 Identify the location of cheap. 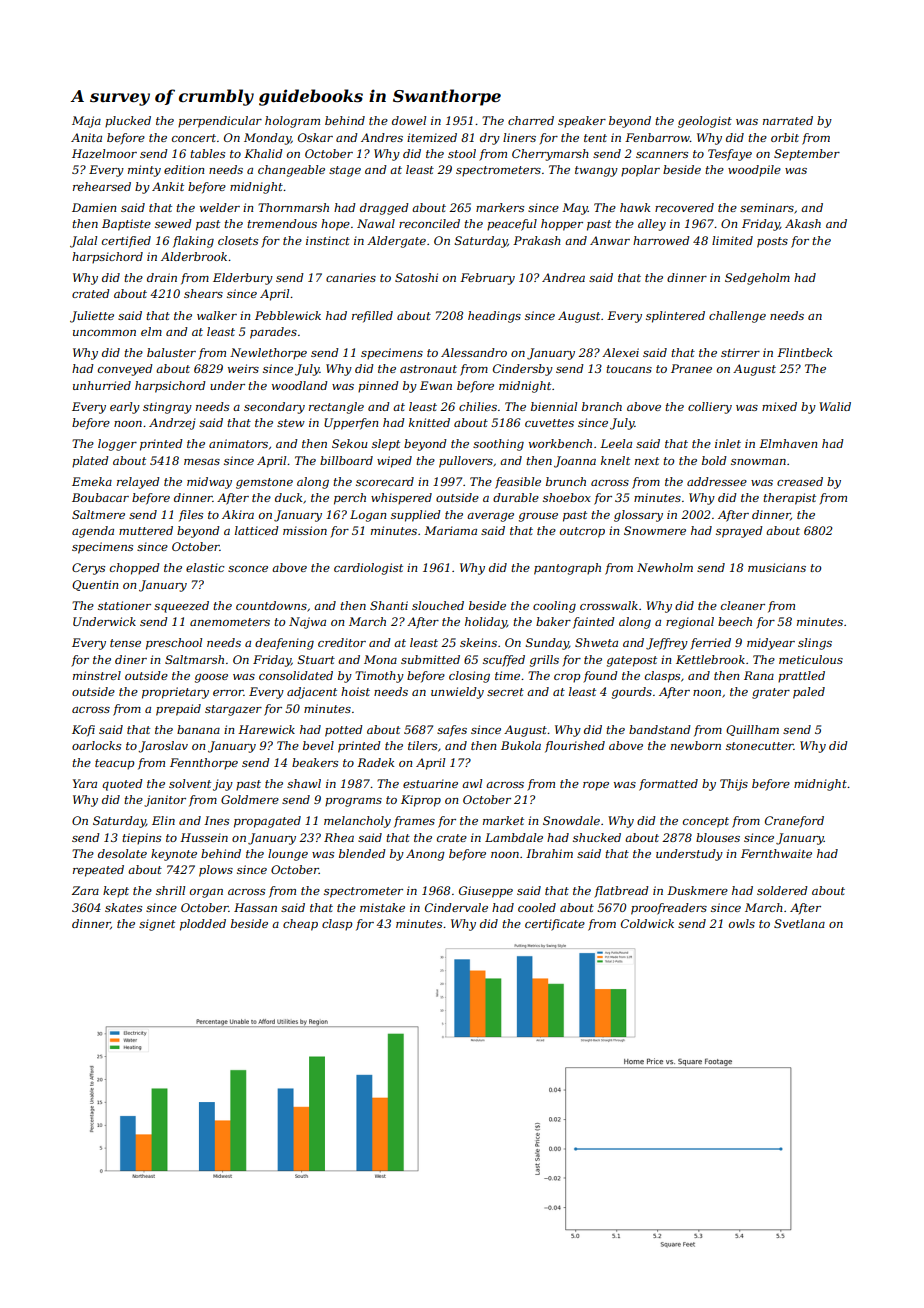
(300, 925).
